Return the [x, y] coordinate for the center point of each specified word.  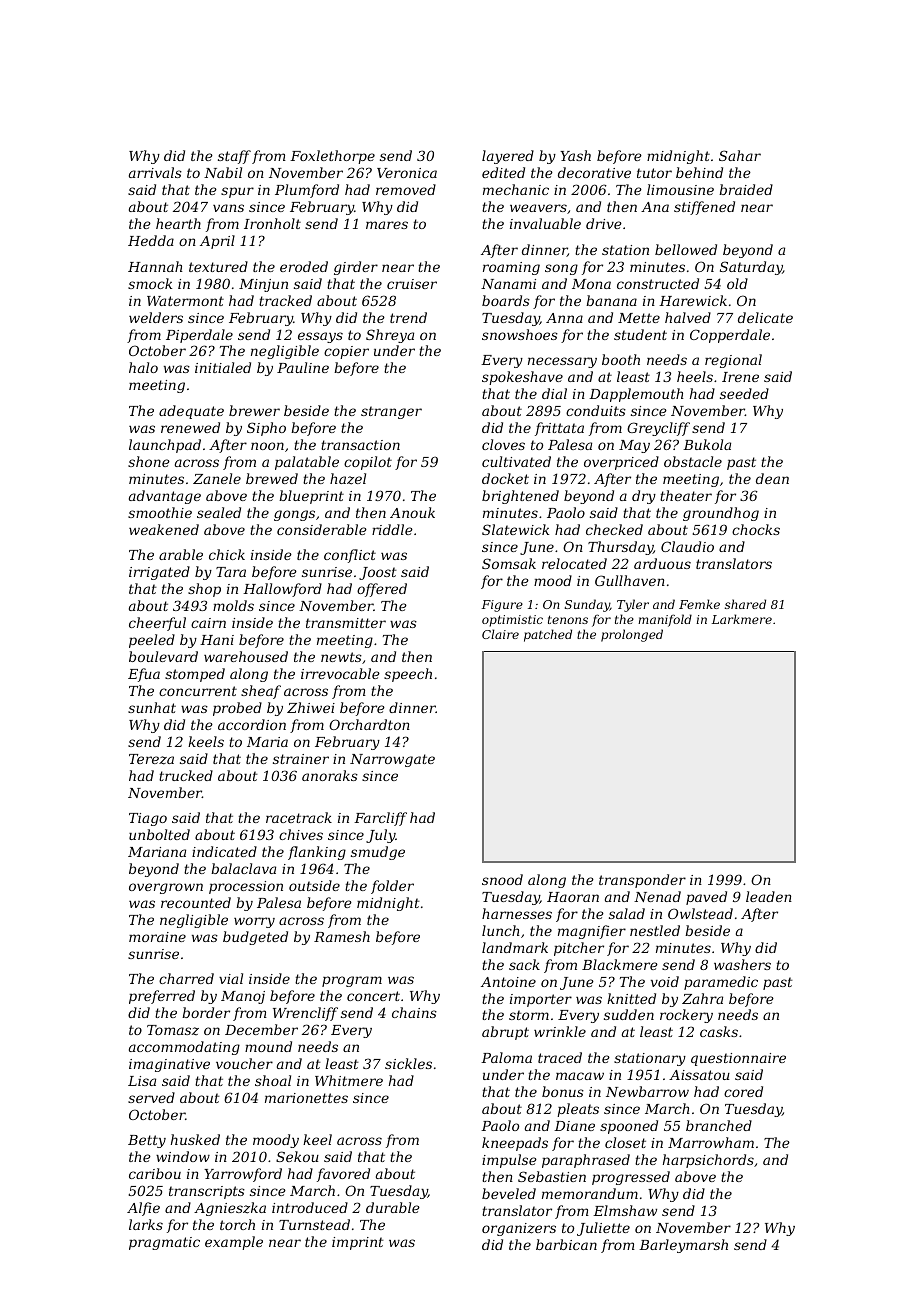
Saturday [751, 268]
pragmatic [164, 1243]
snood [502, 879]
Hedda [151, 240]
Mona [591, 284]
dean [772, 478]
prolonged [632, 635]
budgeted [255, 938]
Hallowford [282, 590]
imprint [358, 1243]
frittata [559, 429]
